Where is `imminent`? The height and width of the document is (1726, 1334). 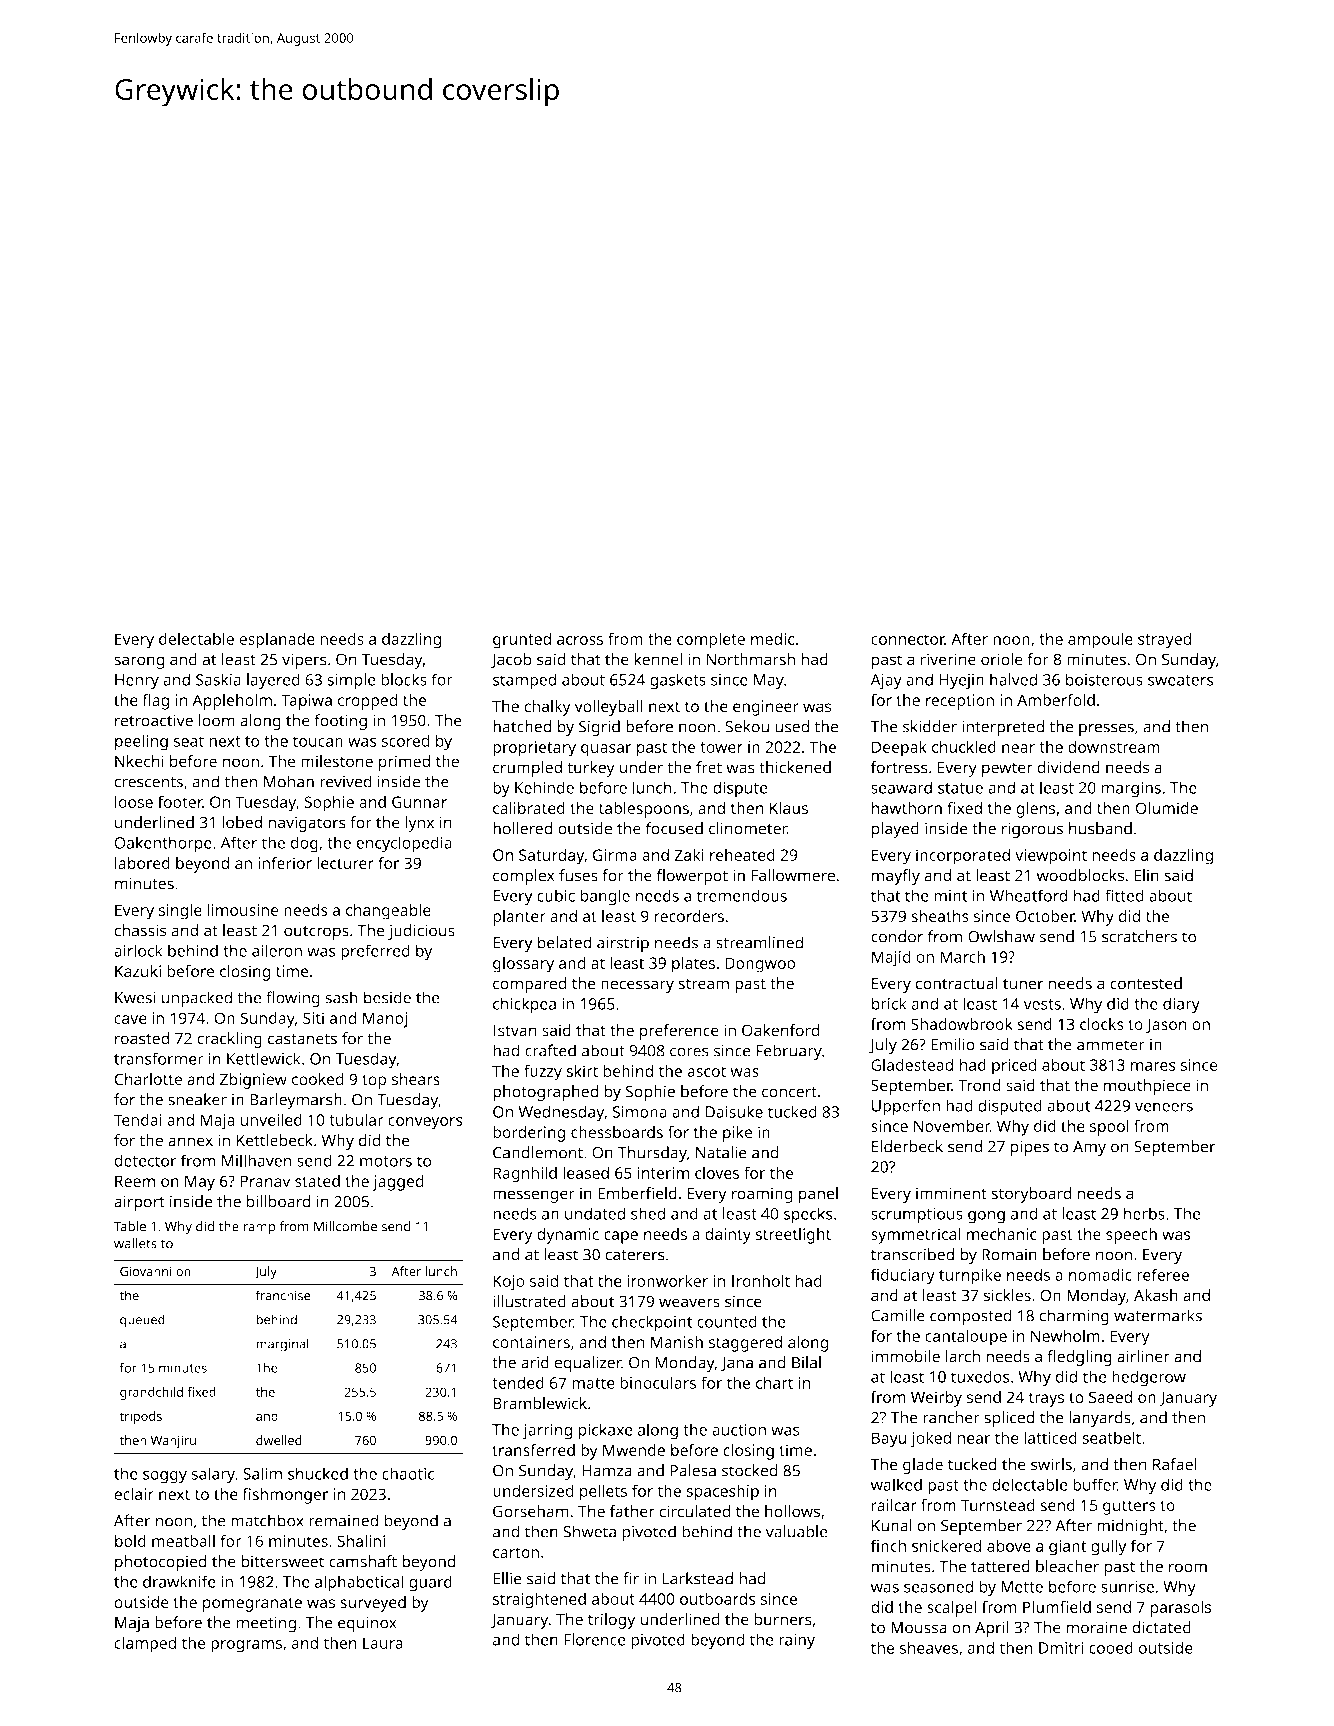 imminent is located at coordinates (951, 1193).
